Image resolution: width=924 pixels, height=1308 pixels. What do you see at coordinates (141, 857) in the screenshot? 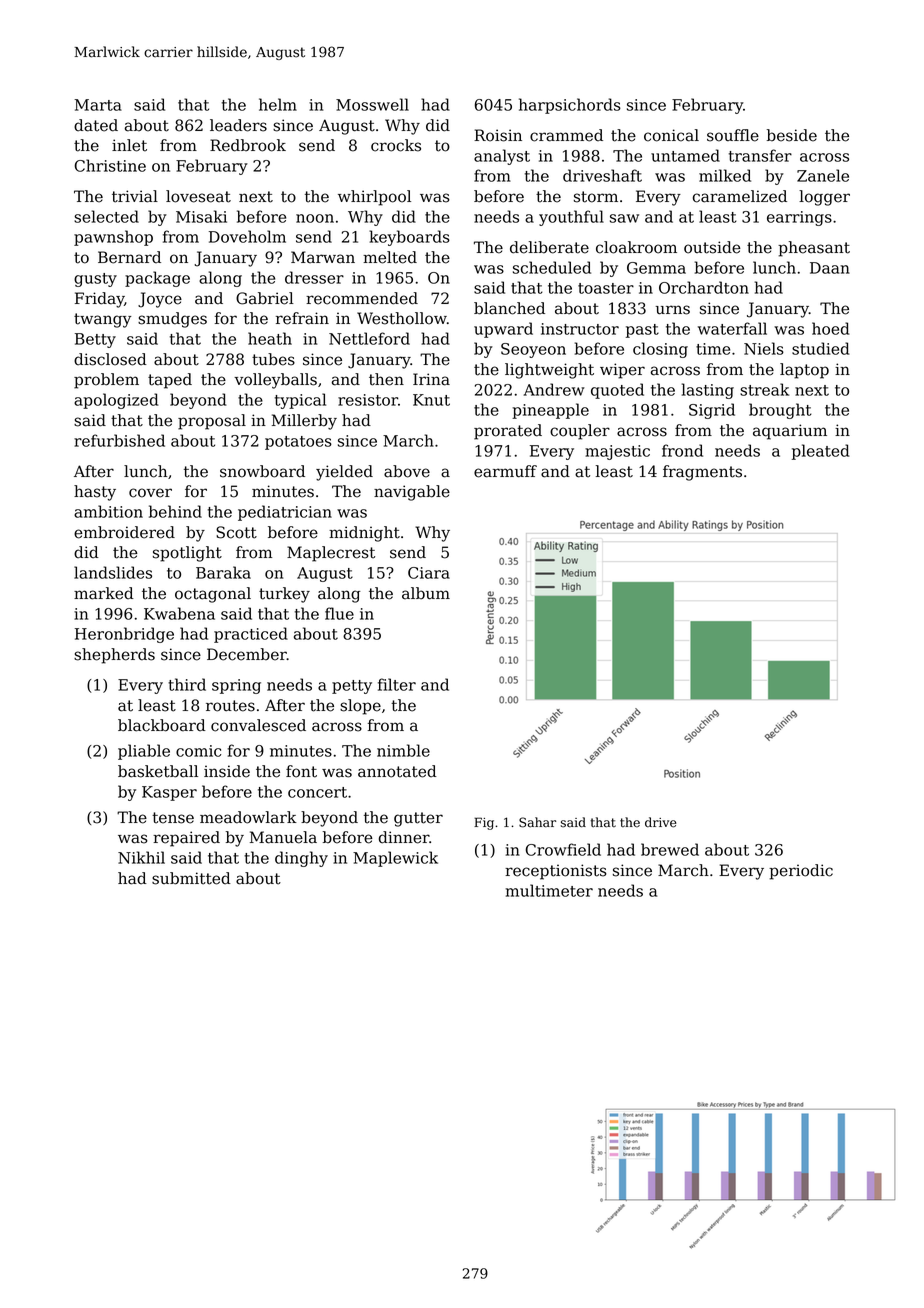
I see `Nikhil` at bounding box center [141, 857].
